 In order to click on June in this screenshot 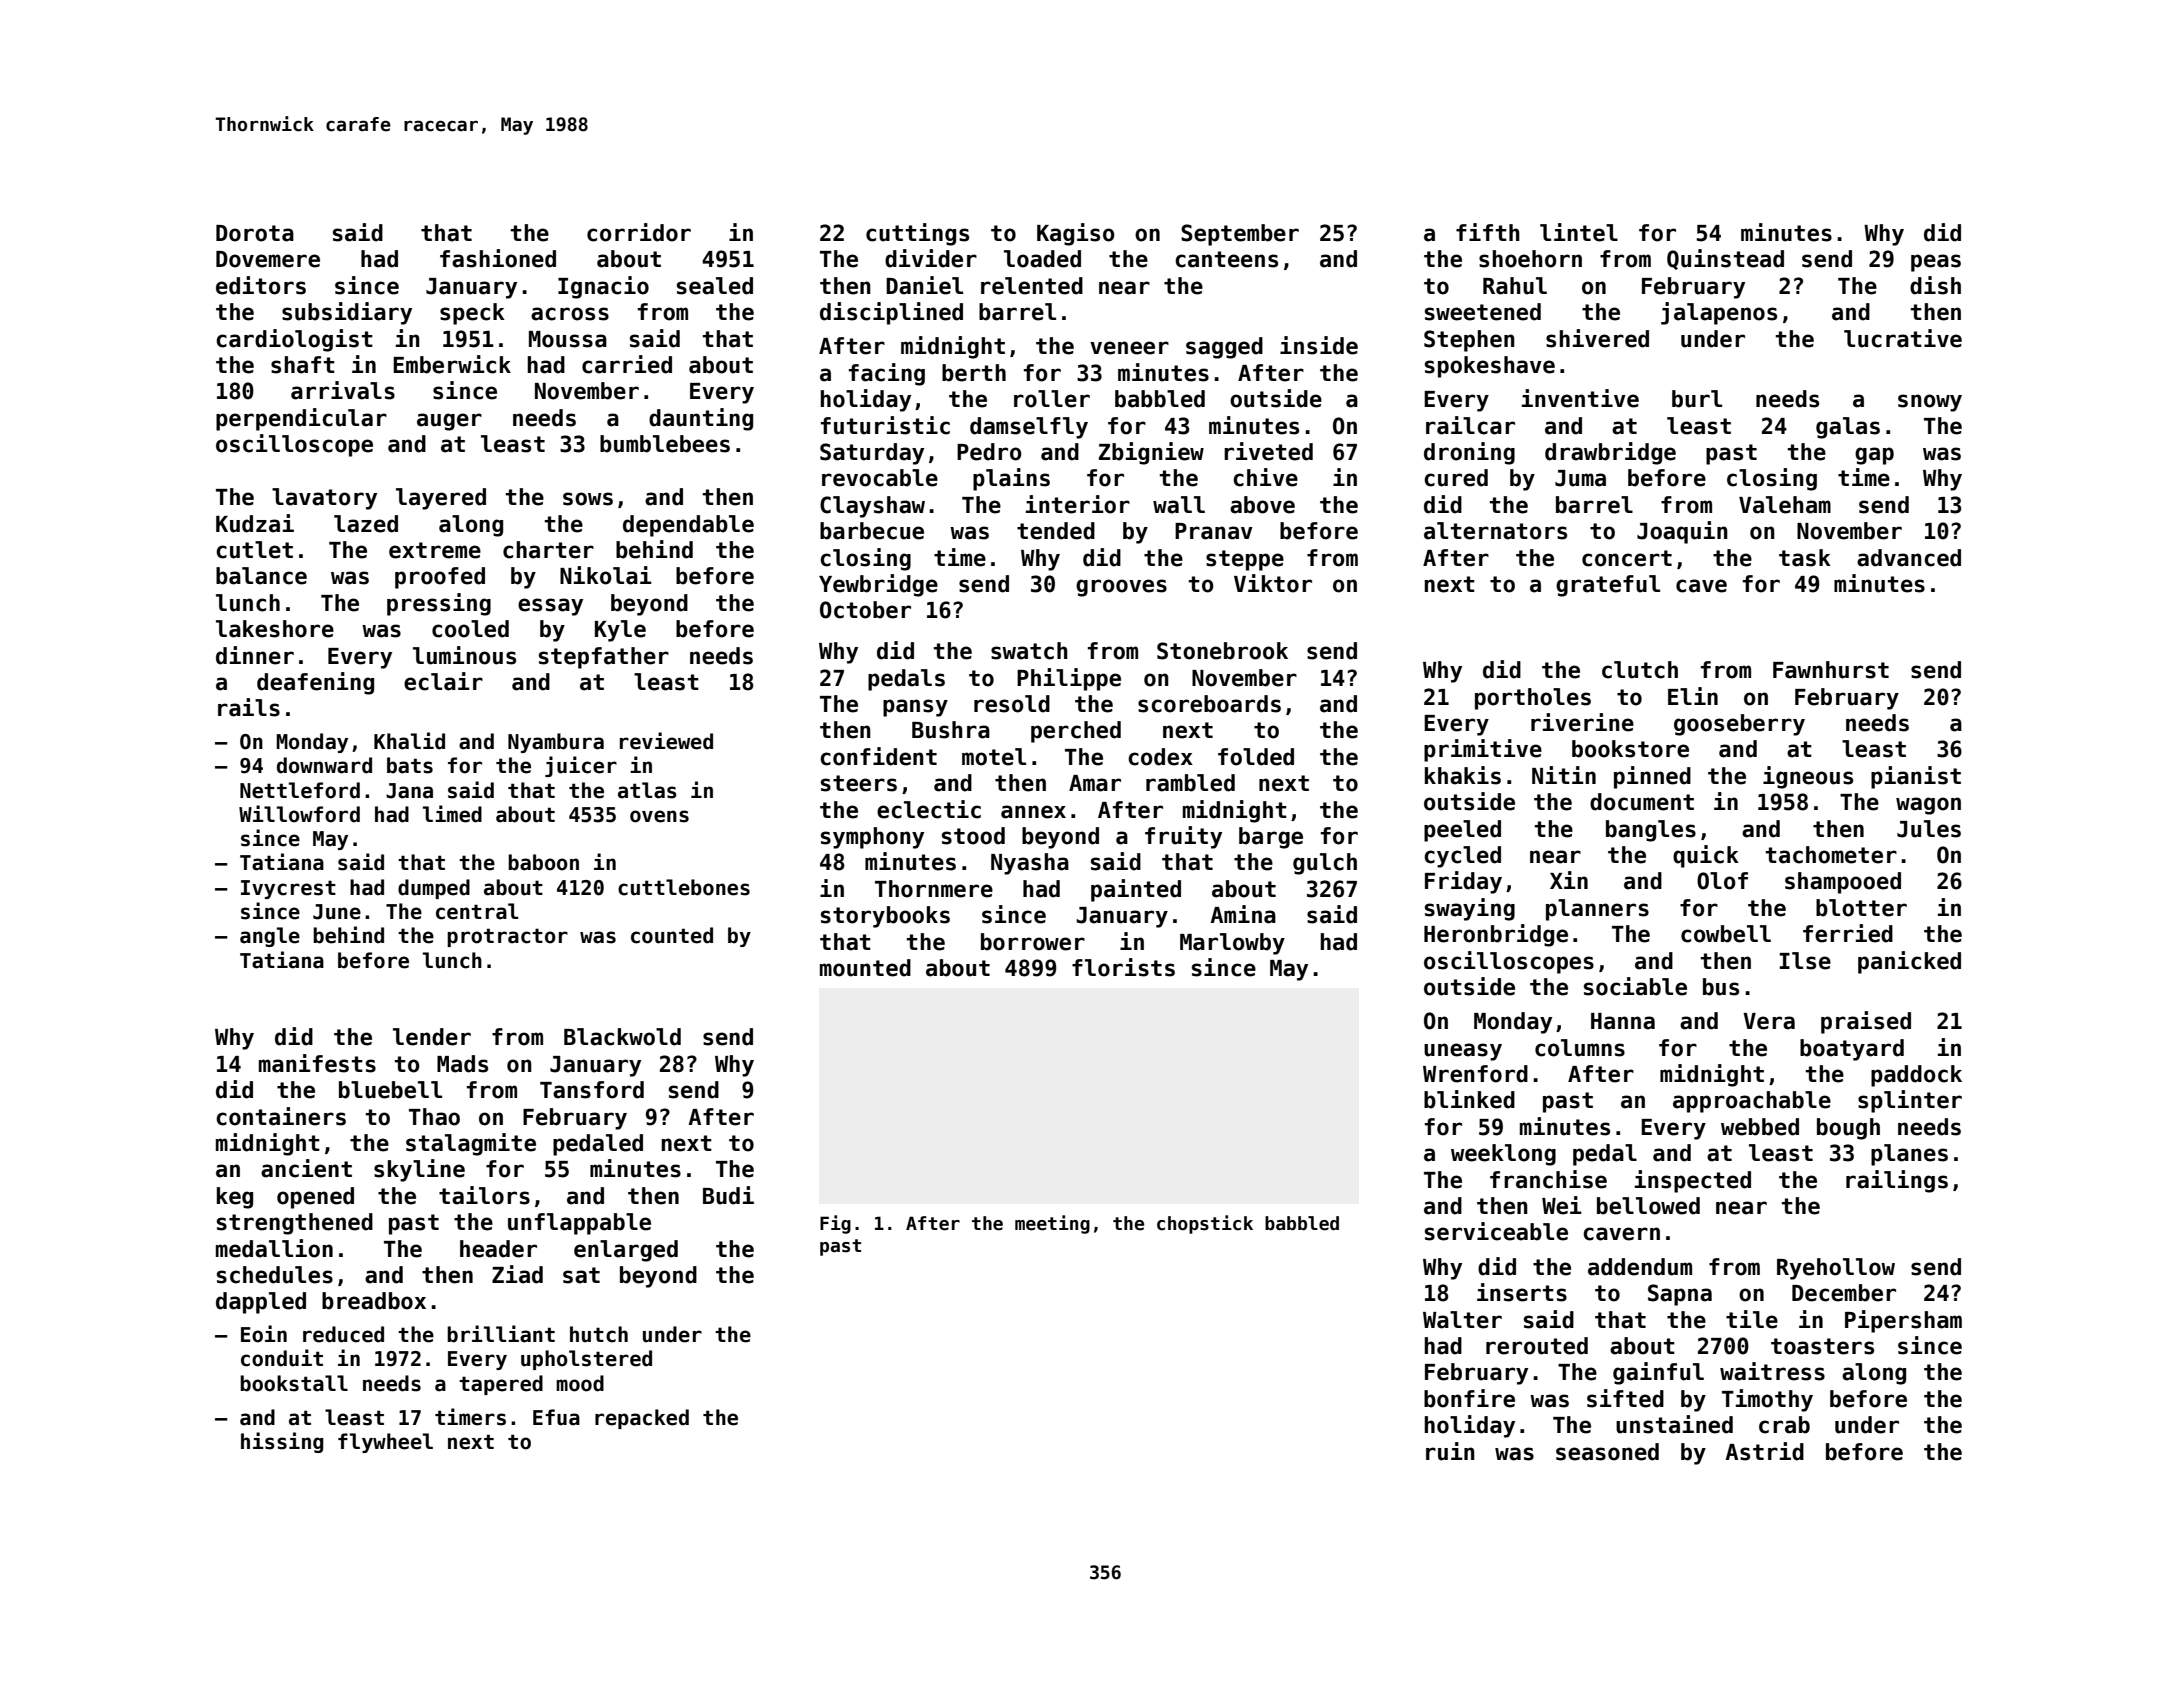, I will do `click(337, 912)`.
